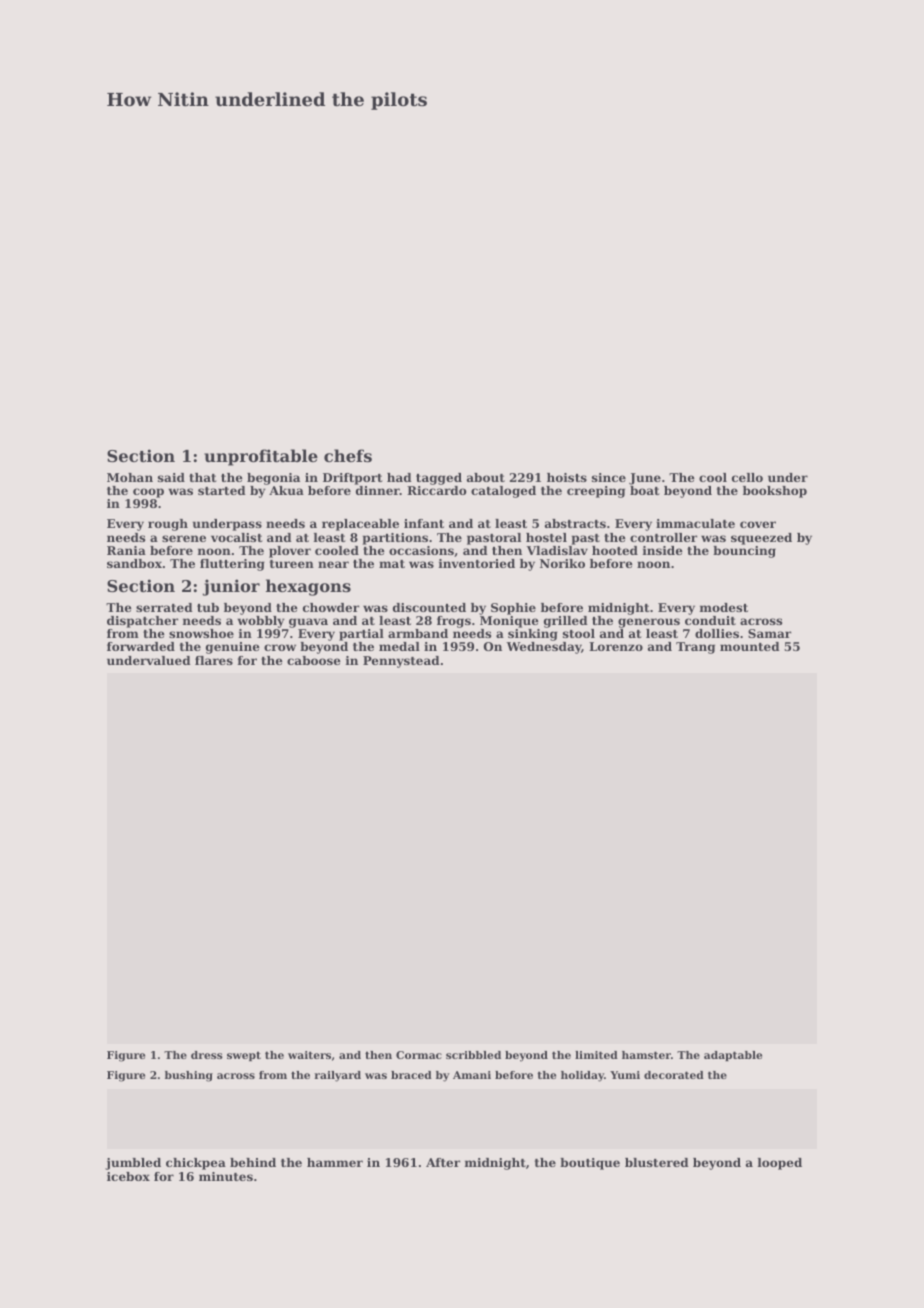 The image size is (924, 1308). I want to click on hamster, so click(646, 1055).
